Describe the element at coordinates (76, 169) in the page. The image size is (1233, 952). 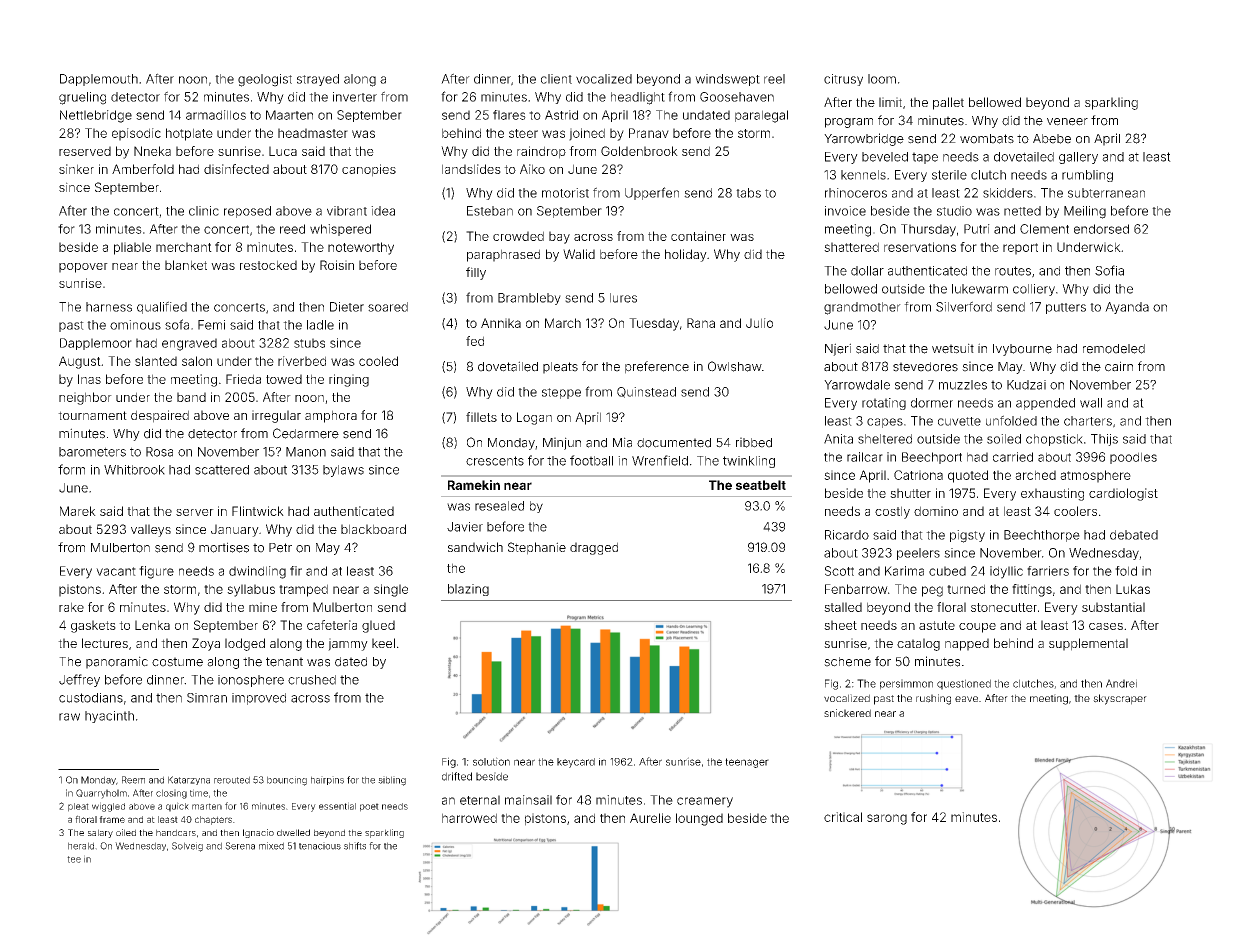
I see `sinker` at that location.
